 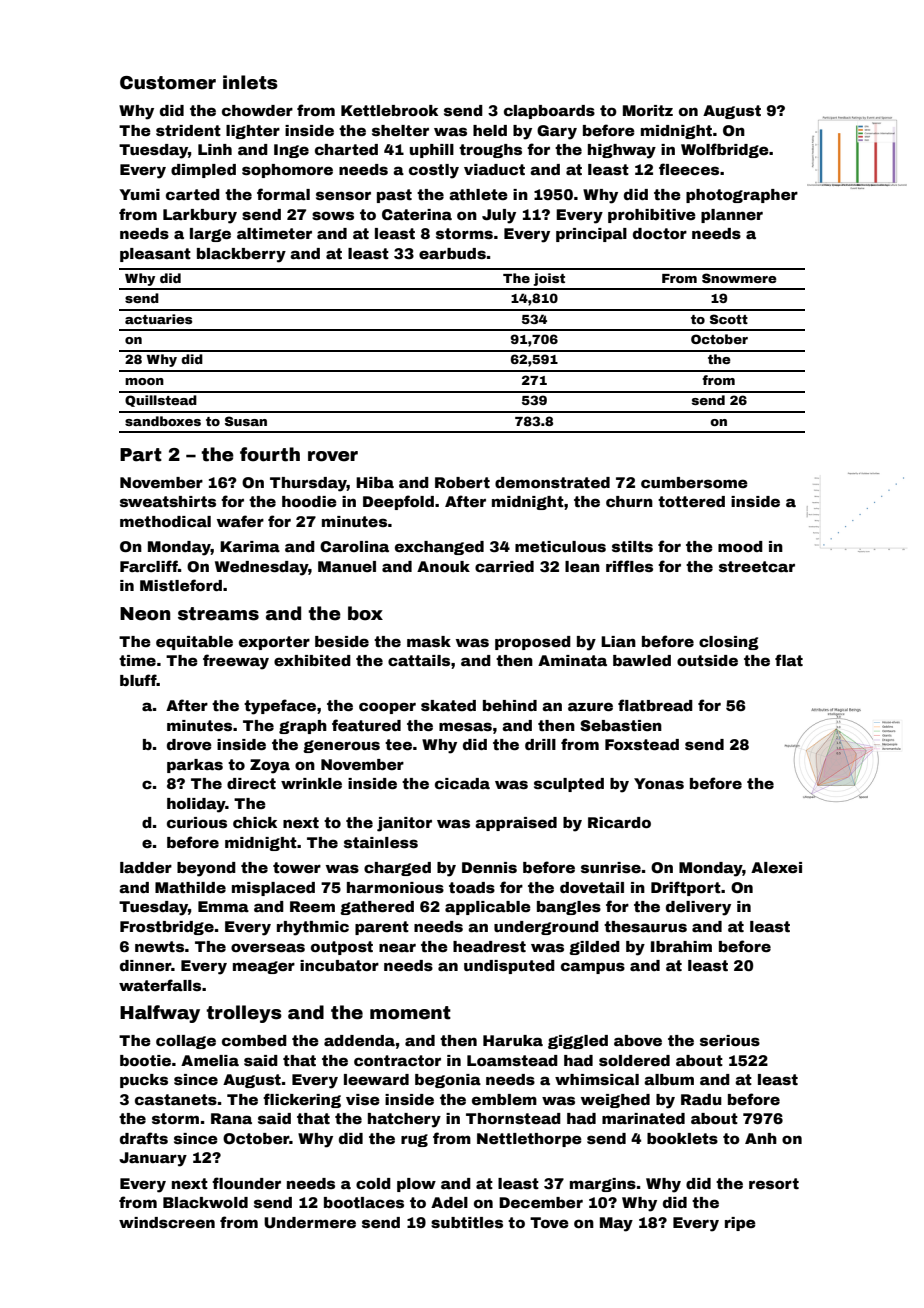 I want to click on earbuds, so click(x=452, y=253).
